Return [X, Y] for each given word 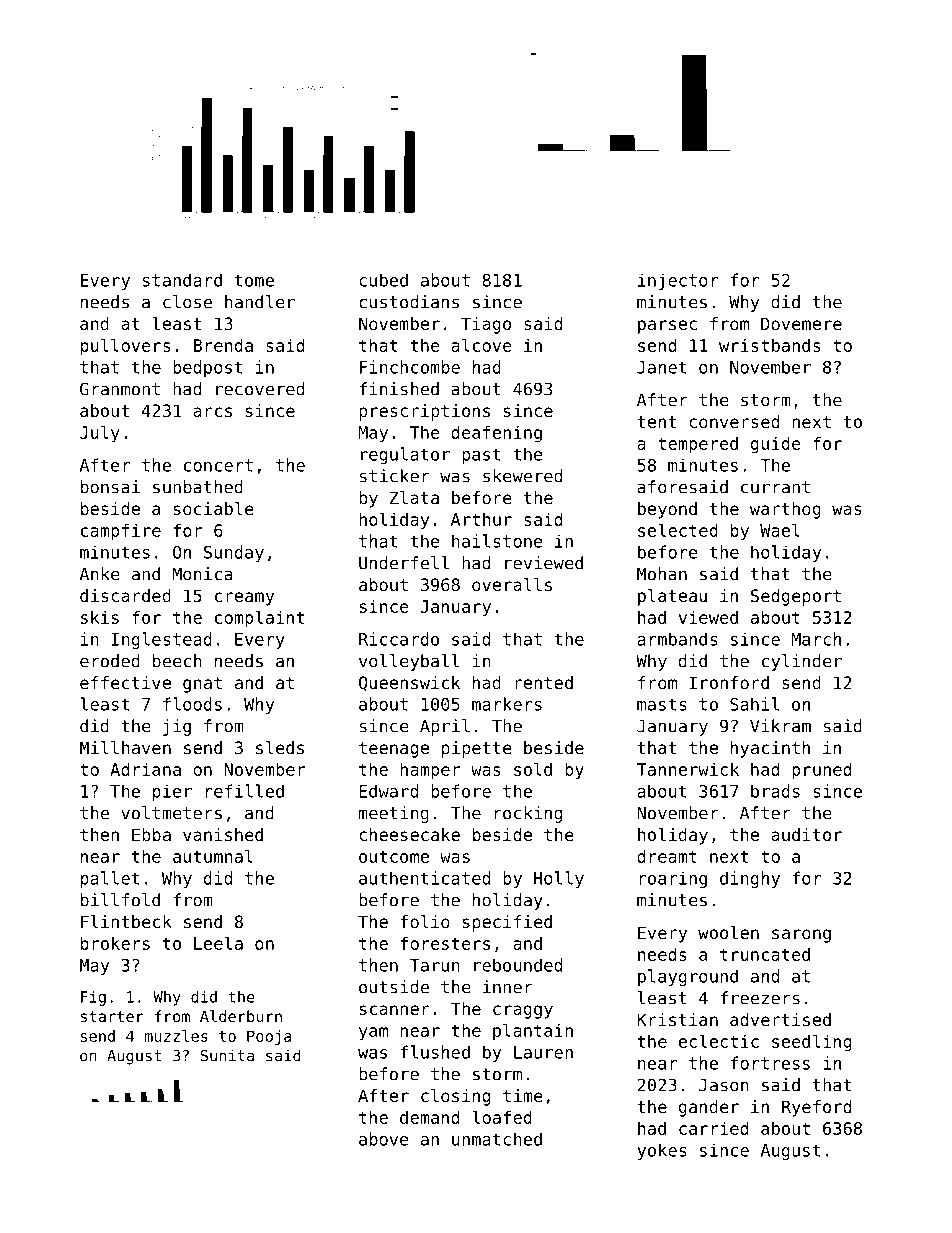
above [384, 1139]
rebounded [518, 965]
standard [182, 280]
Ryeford [816, 1108]
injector [678, 281]
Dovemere [801, 323]
